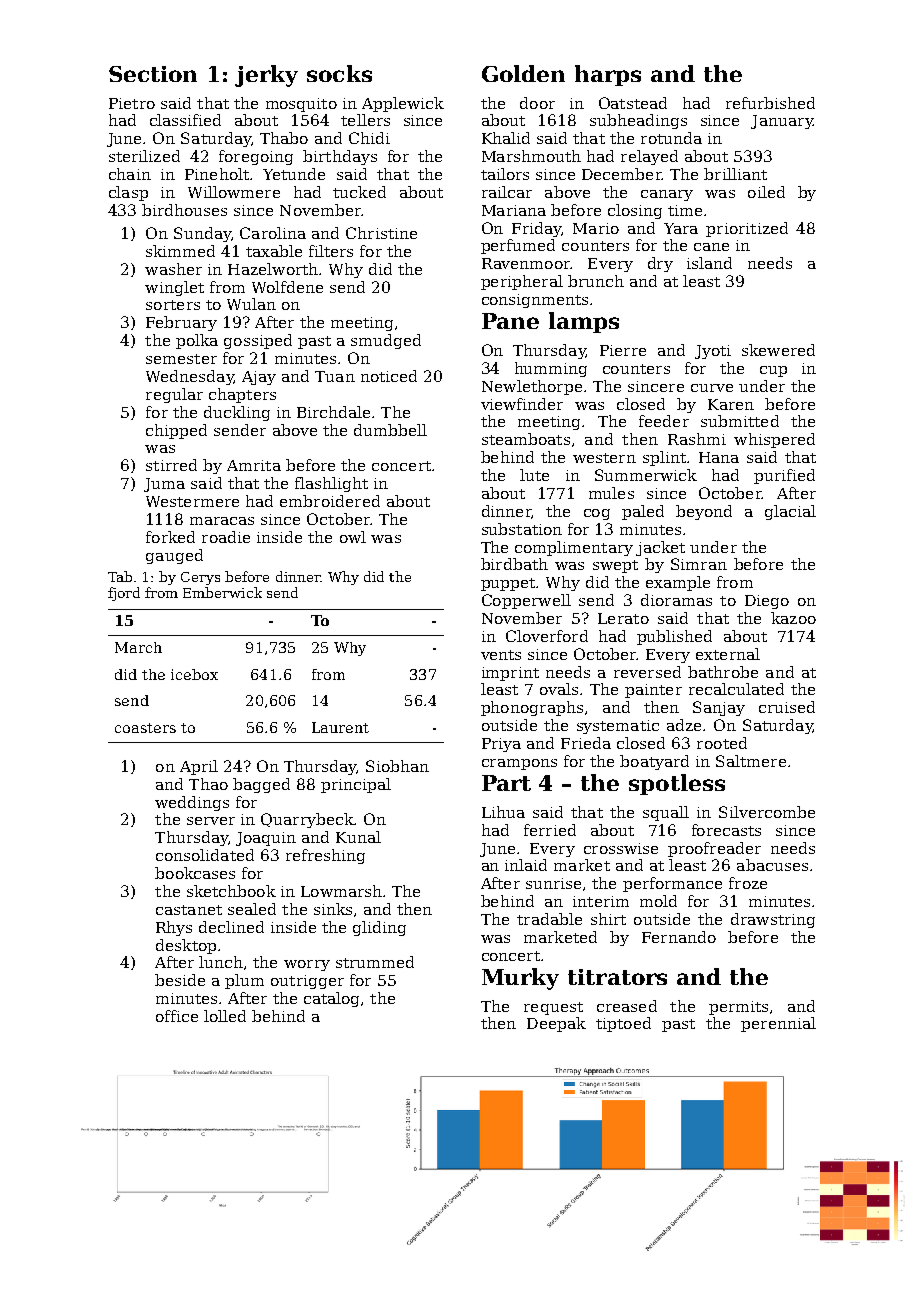 Image resolution: width=924 pixels, height=1308 pixels. Describe the element at coordinates (526, 439) in the document. I see `steamboats` at that location.
